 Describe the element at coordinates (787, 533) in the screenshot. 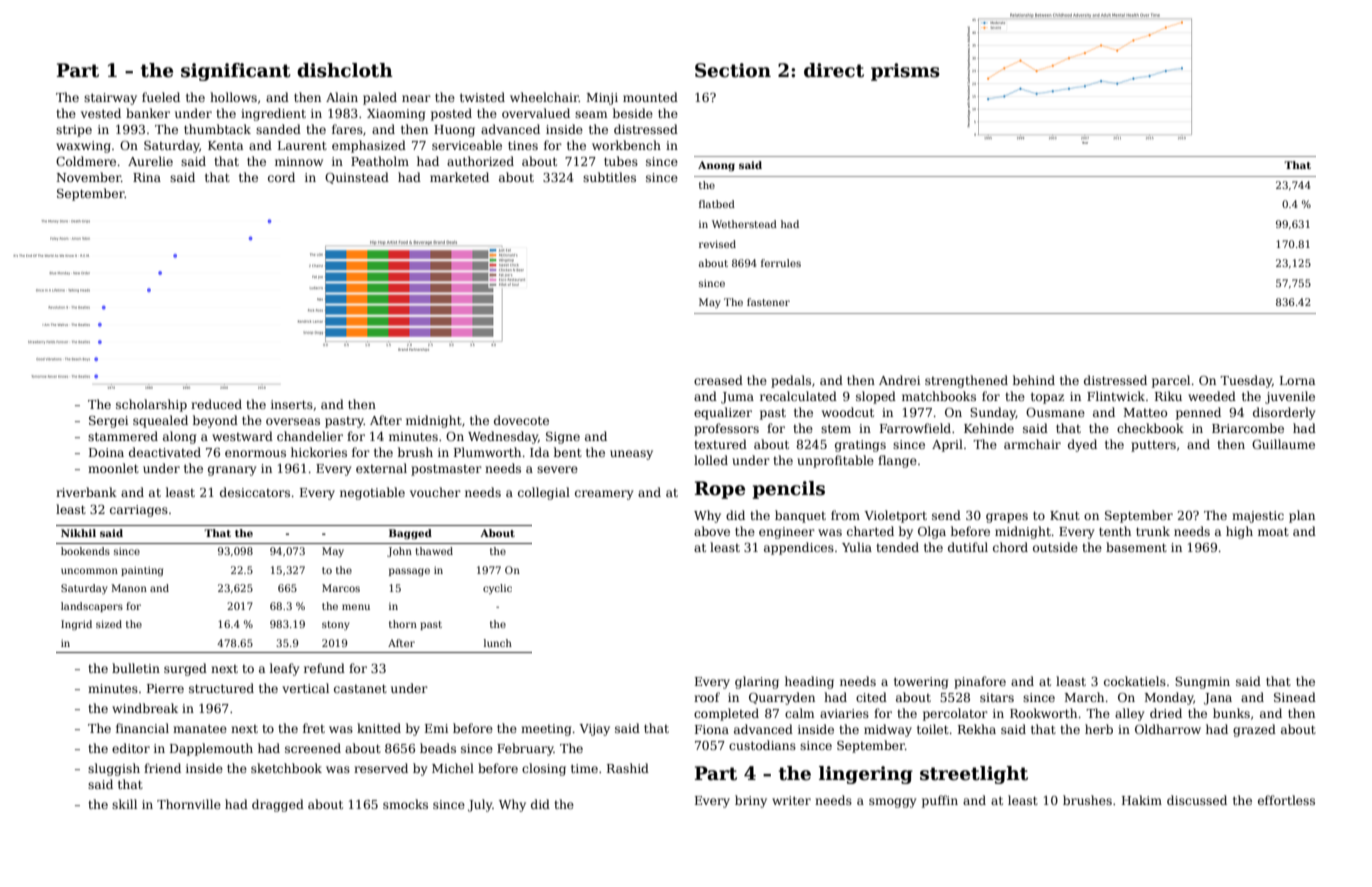

I see `engineer` at that location.
